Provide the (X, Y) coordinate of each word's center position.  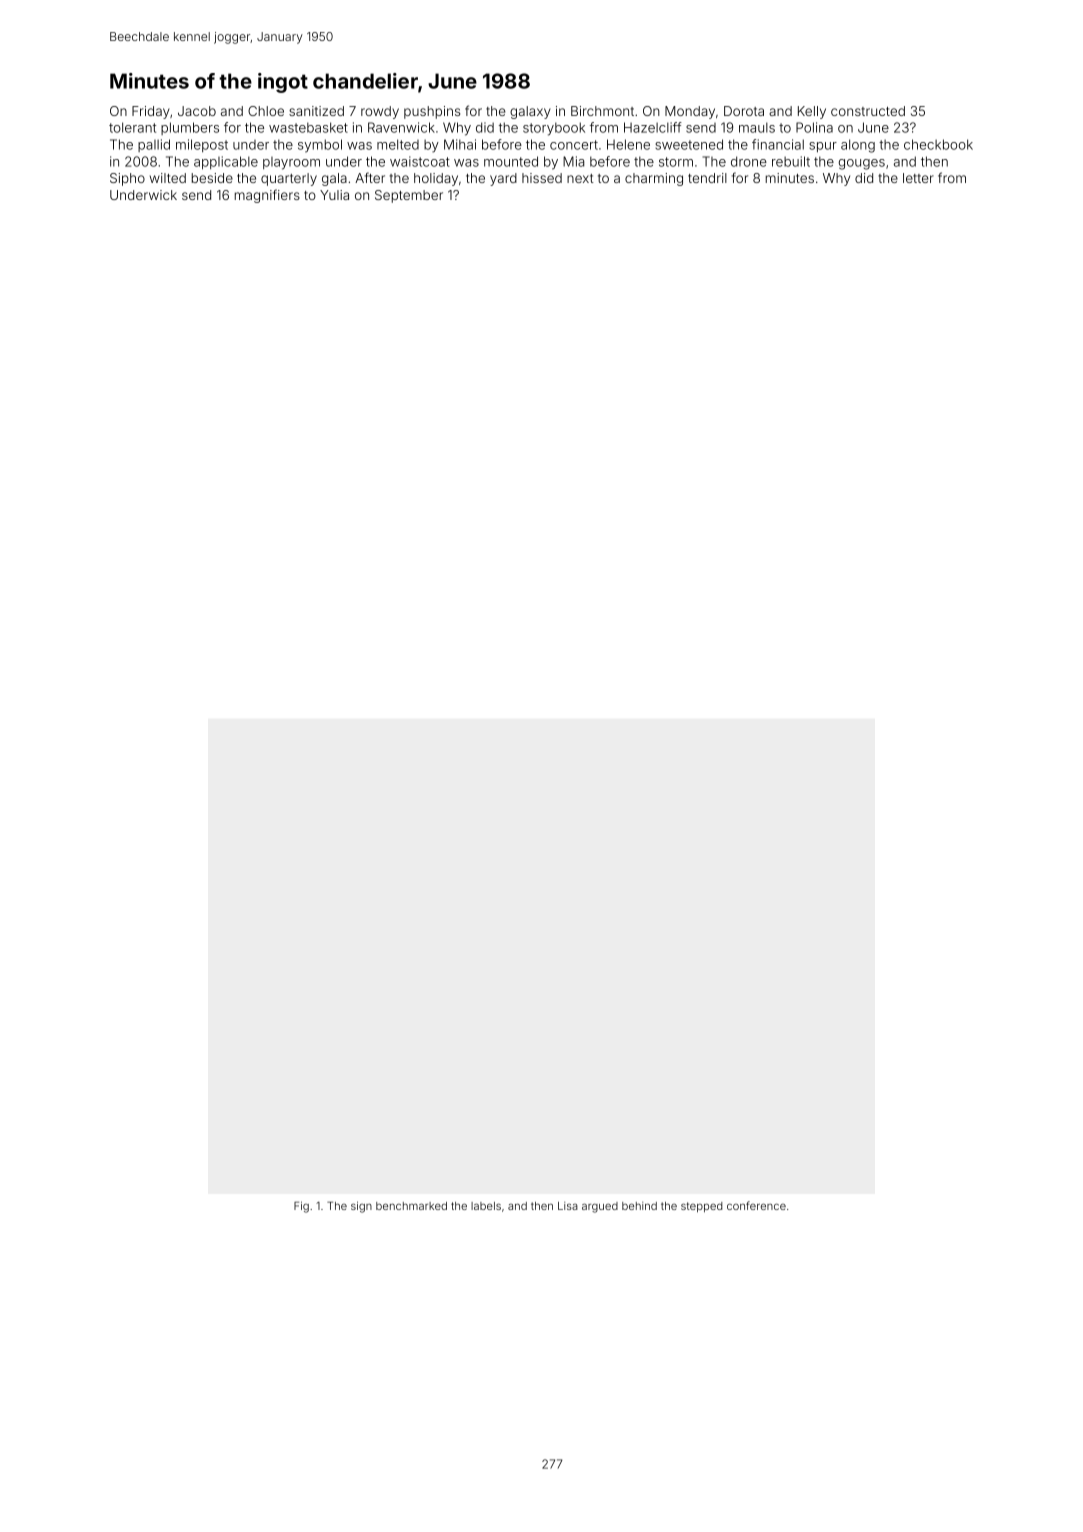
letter (918, 178)
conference (756, 1205)
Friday (151, 112)
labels (486, 1206)
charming (654, 179)
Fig (301, 1207)
